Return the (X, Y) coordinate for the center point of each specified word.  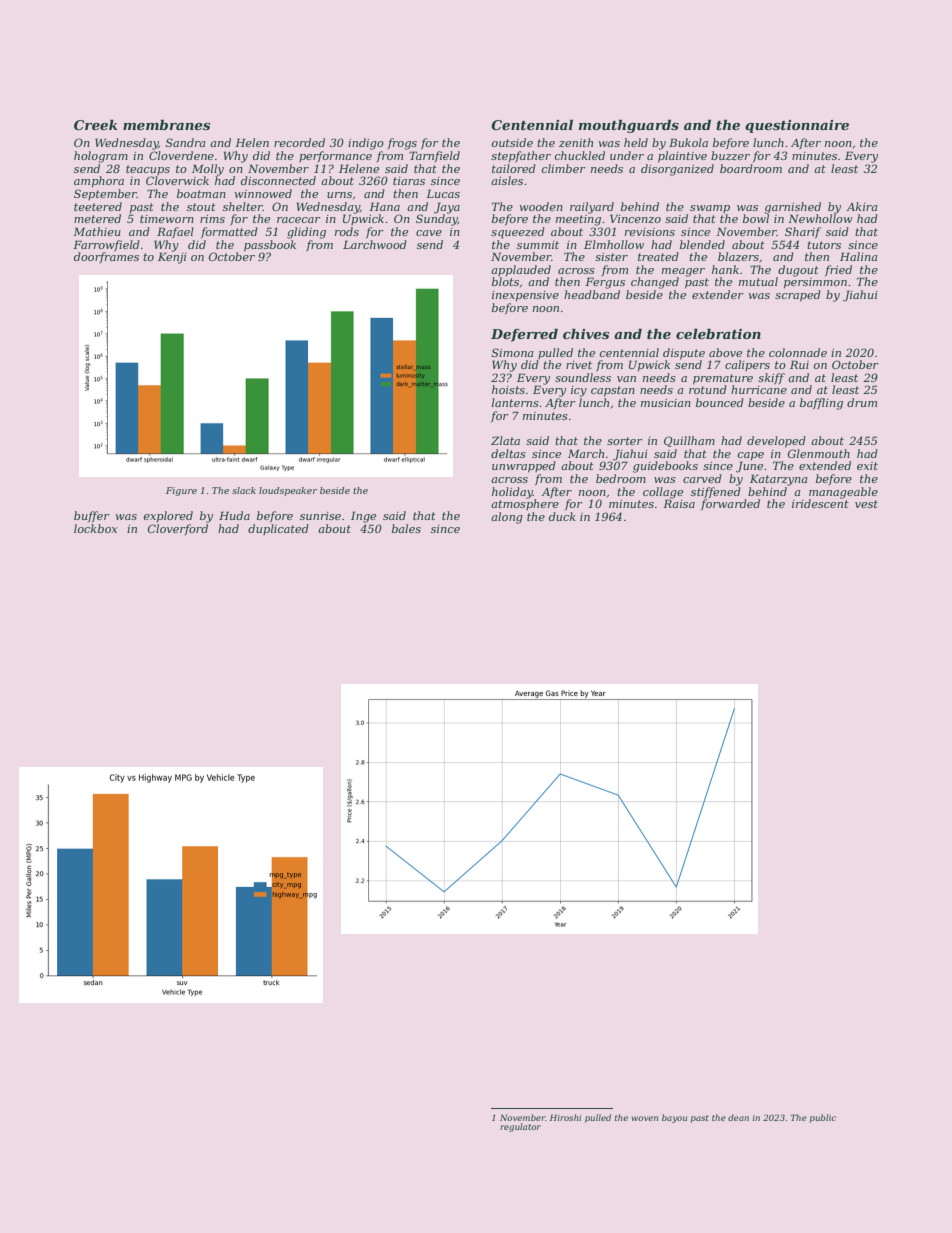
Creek (96, 125)
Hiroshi (565, 1117)
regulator (520, 1127)
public (823, 1118)
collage (663, 493)
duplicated (278, 529)
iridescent (820, 503)
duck (562, 516)
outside (512, 142)
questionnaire (797, 126)
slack (244, 490)
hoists (508, 389)
